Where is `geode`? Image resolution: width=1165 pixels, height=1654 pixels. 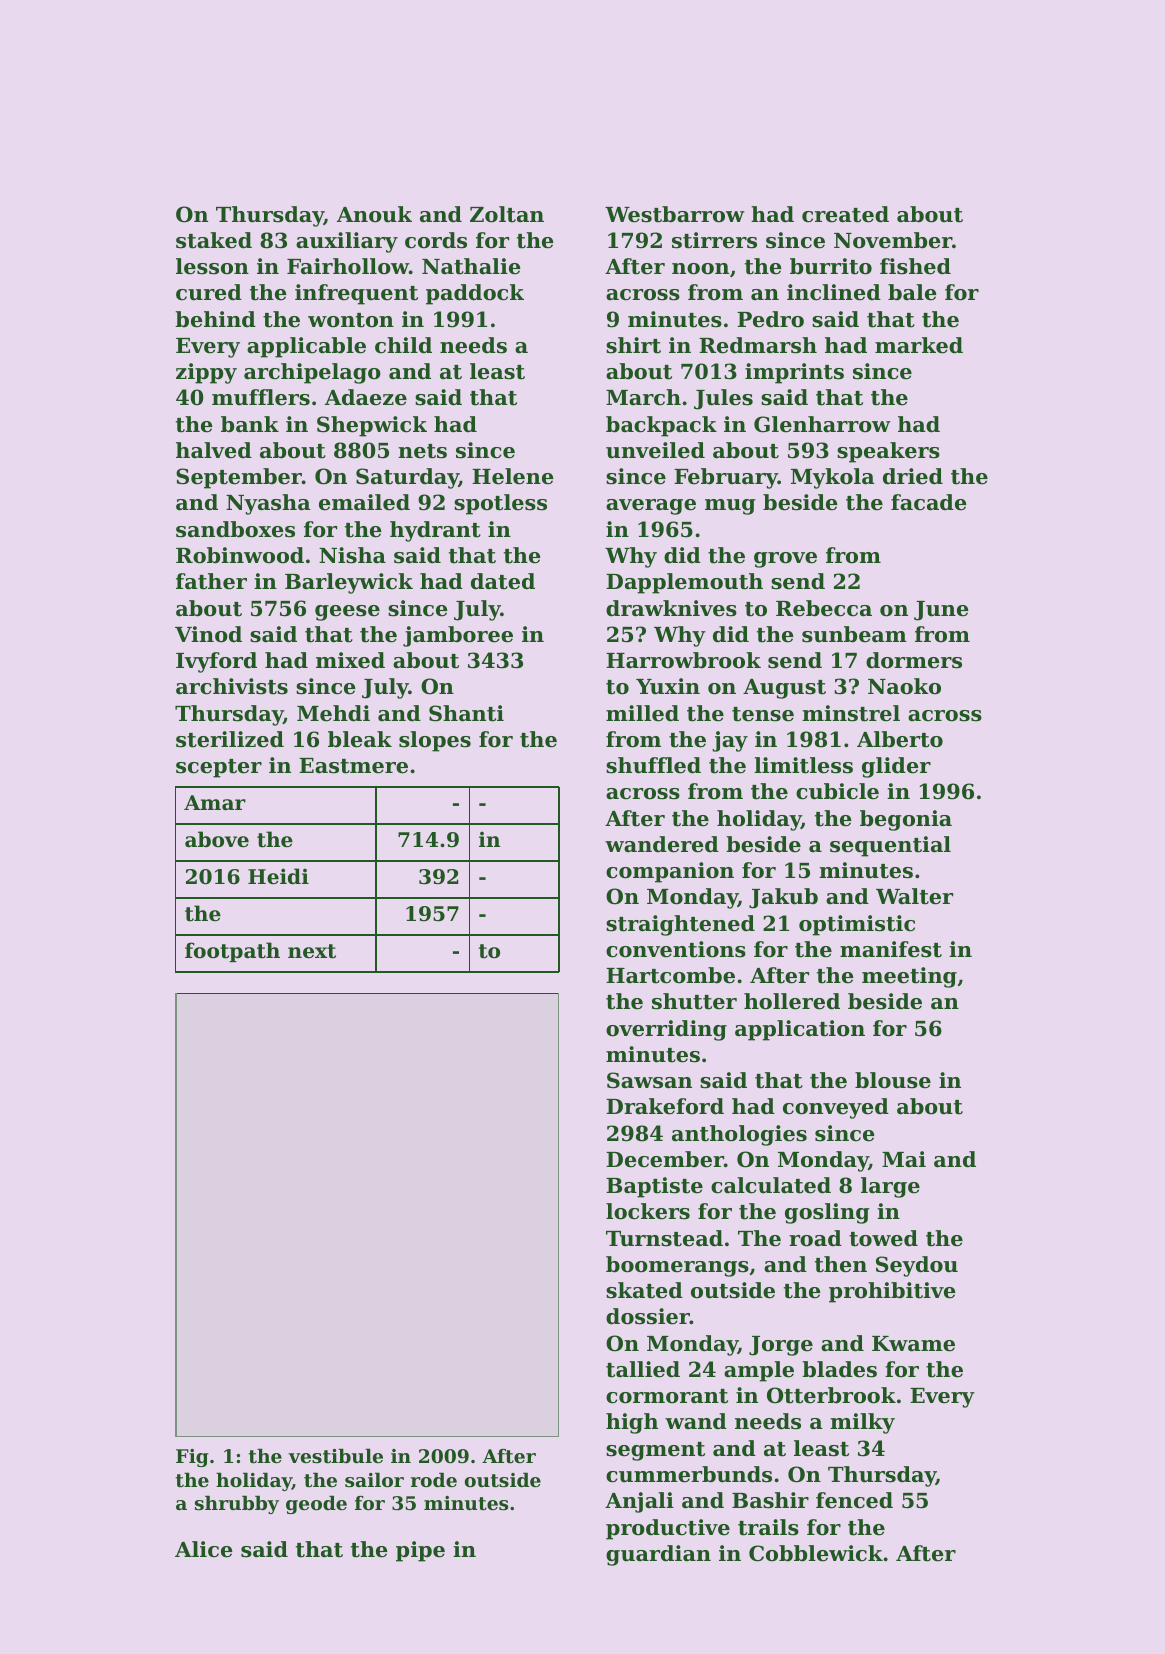 geode is located at coordinates (316, 1504).
